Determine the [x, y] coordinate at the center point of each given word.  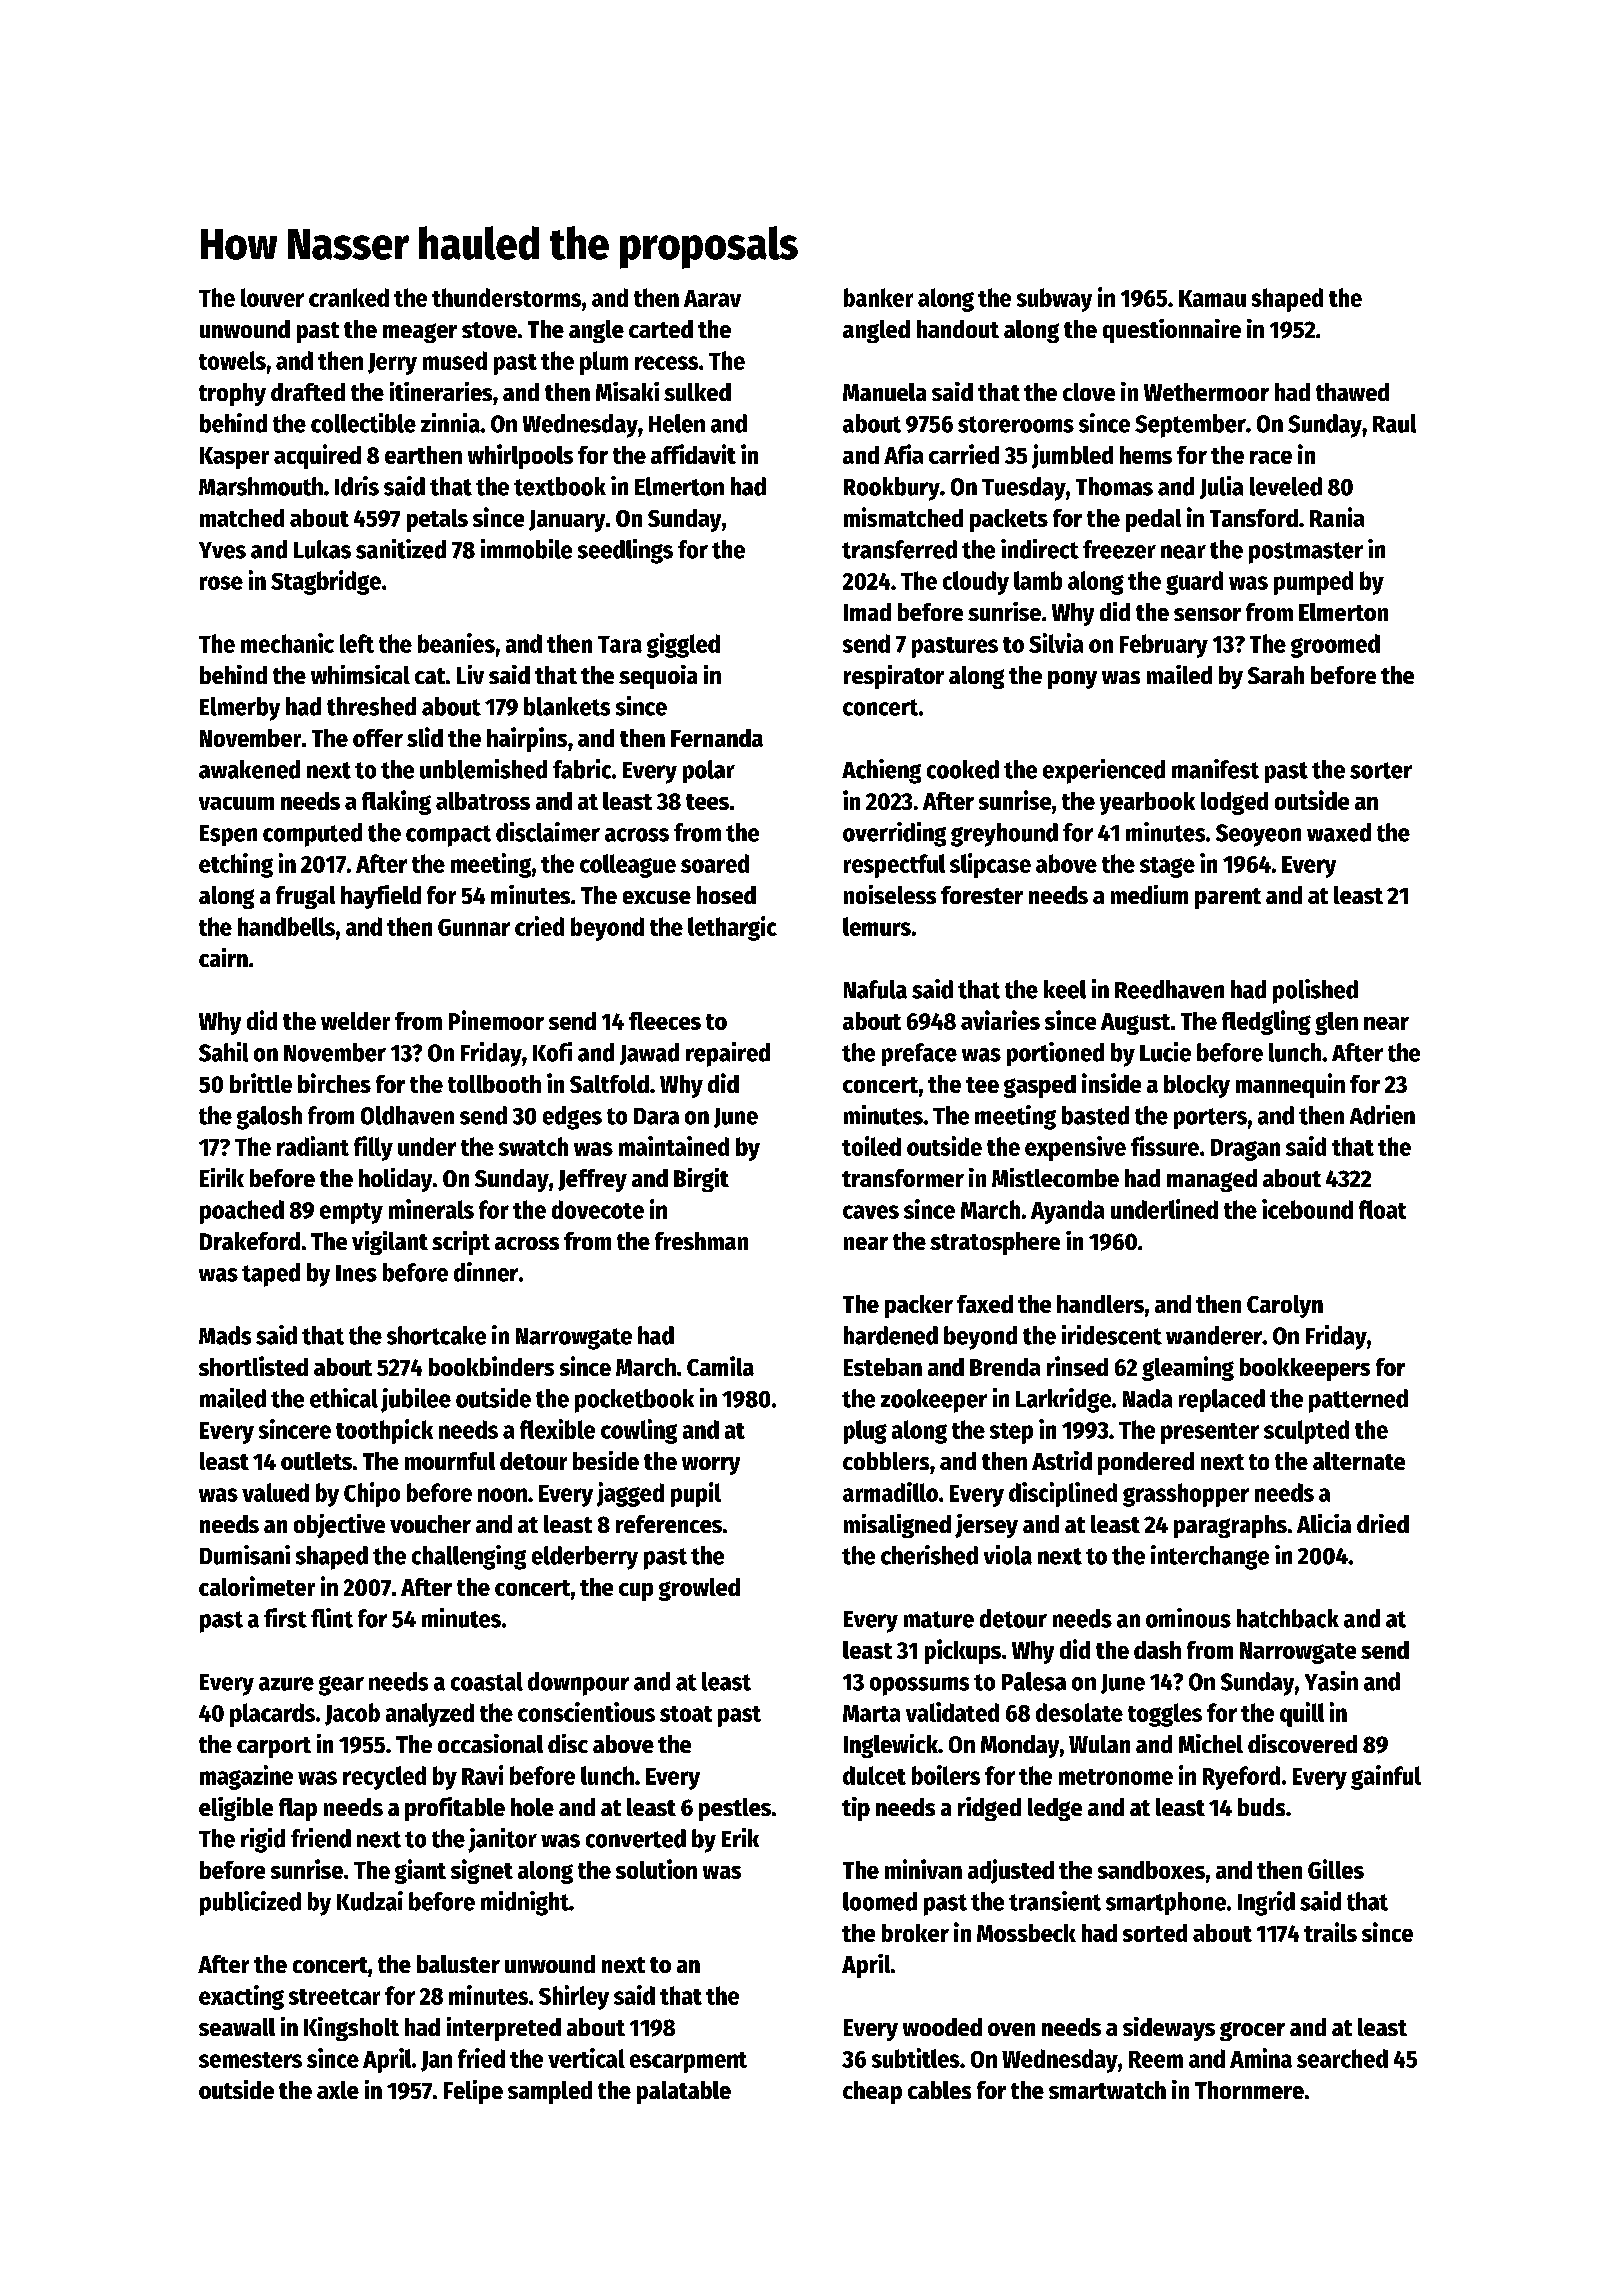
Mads [225, 1335]
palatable [684, 2092]
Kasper [234, 458]
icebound [1307, 1209]
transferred [899, 549]
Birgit [701, 1180]
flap [298, 1809]
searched [1342, 2058]
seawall [237, 2027]
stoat [686, 1714]
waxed [1339, 832]
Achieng [881, 771]
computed [312, 835]
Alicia [1324, 1523]
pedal [1153, 520]
